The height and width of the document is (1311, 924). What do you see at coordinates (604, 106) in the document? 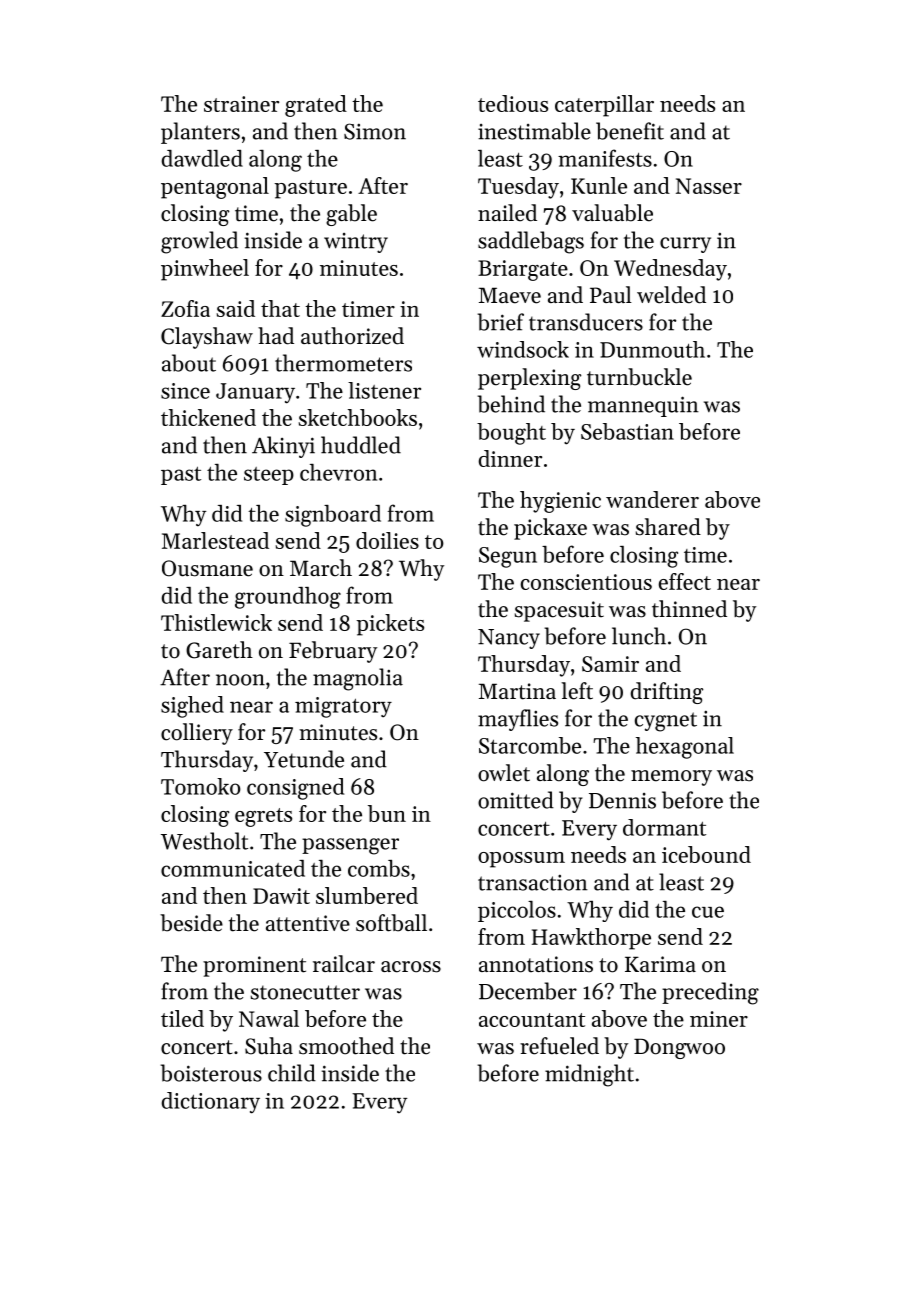
I see `caterpillar` at bounding box center [604, 106].
